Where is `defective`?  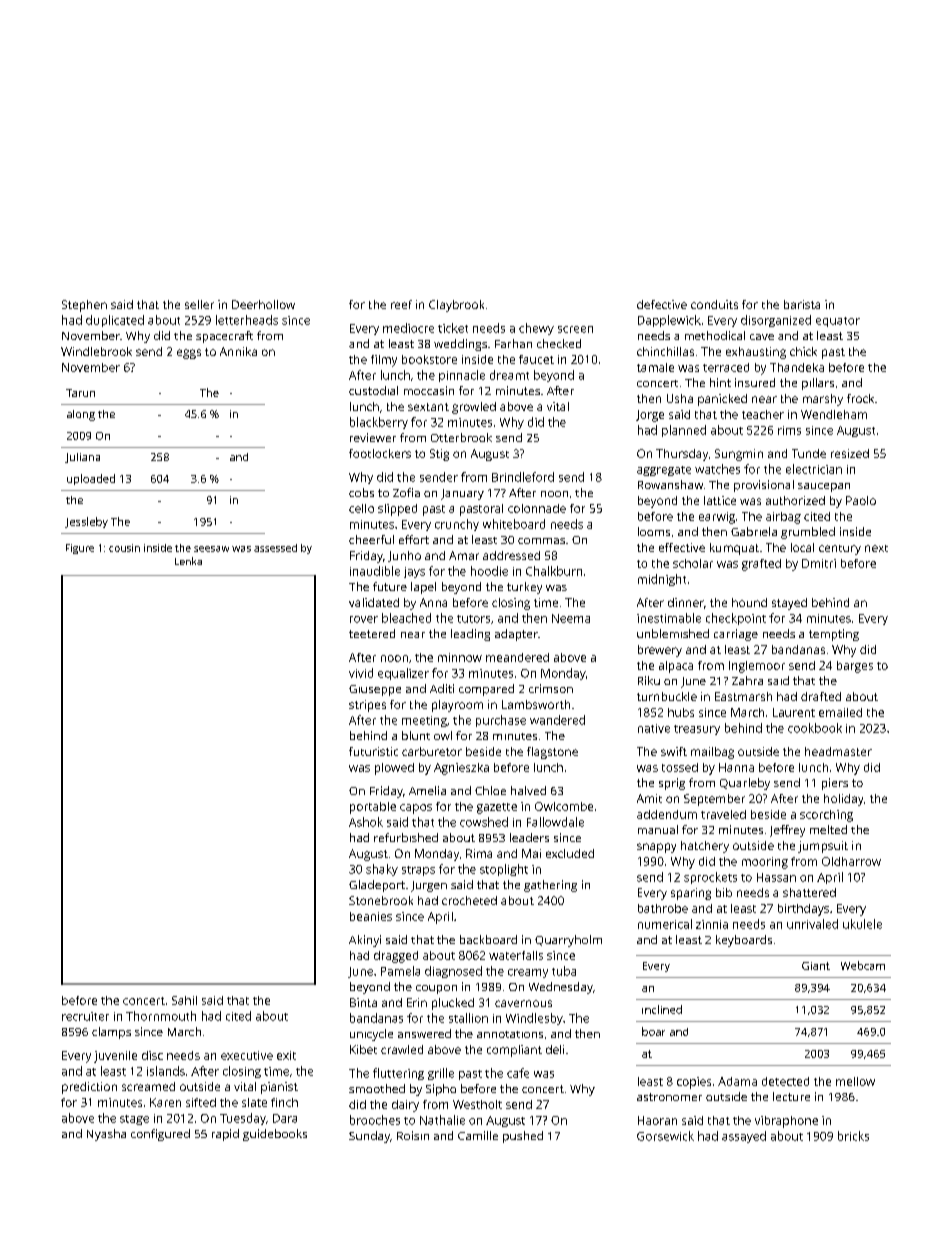
defective is located at coordinates (662, 304).
